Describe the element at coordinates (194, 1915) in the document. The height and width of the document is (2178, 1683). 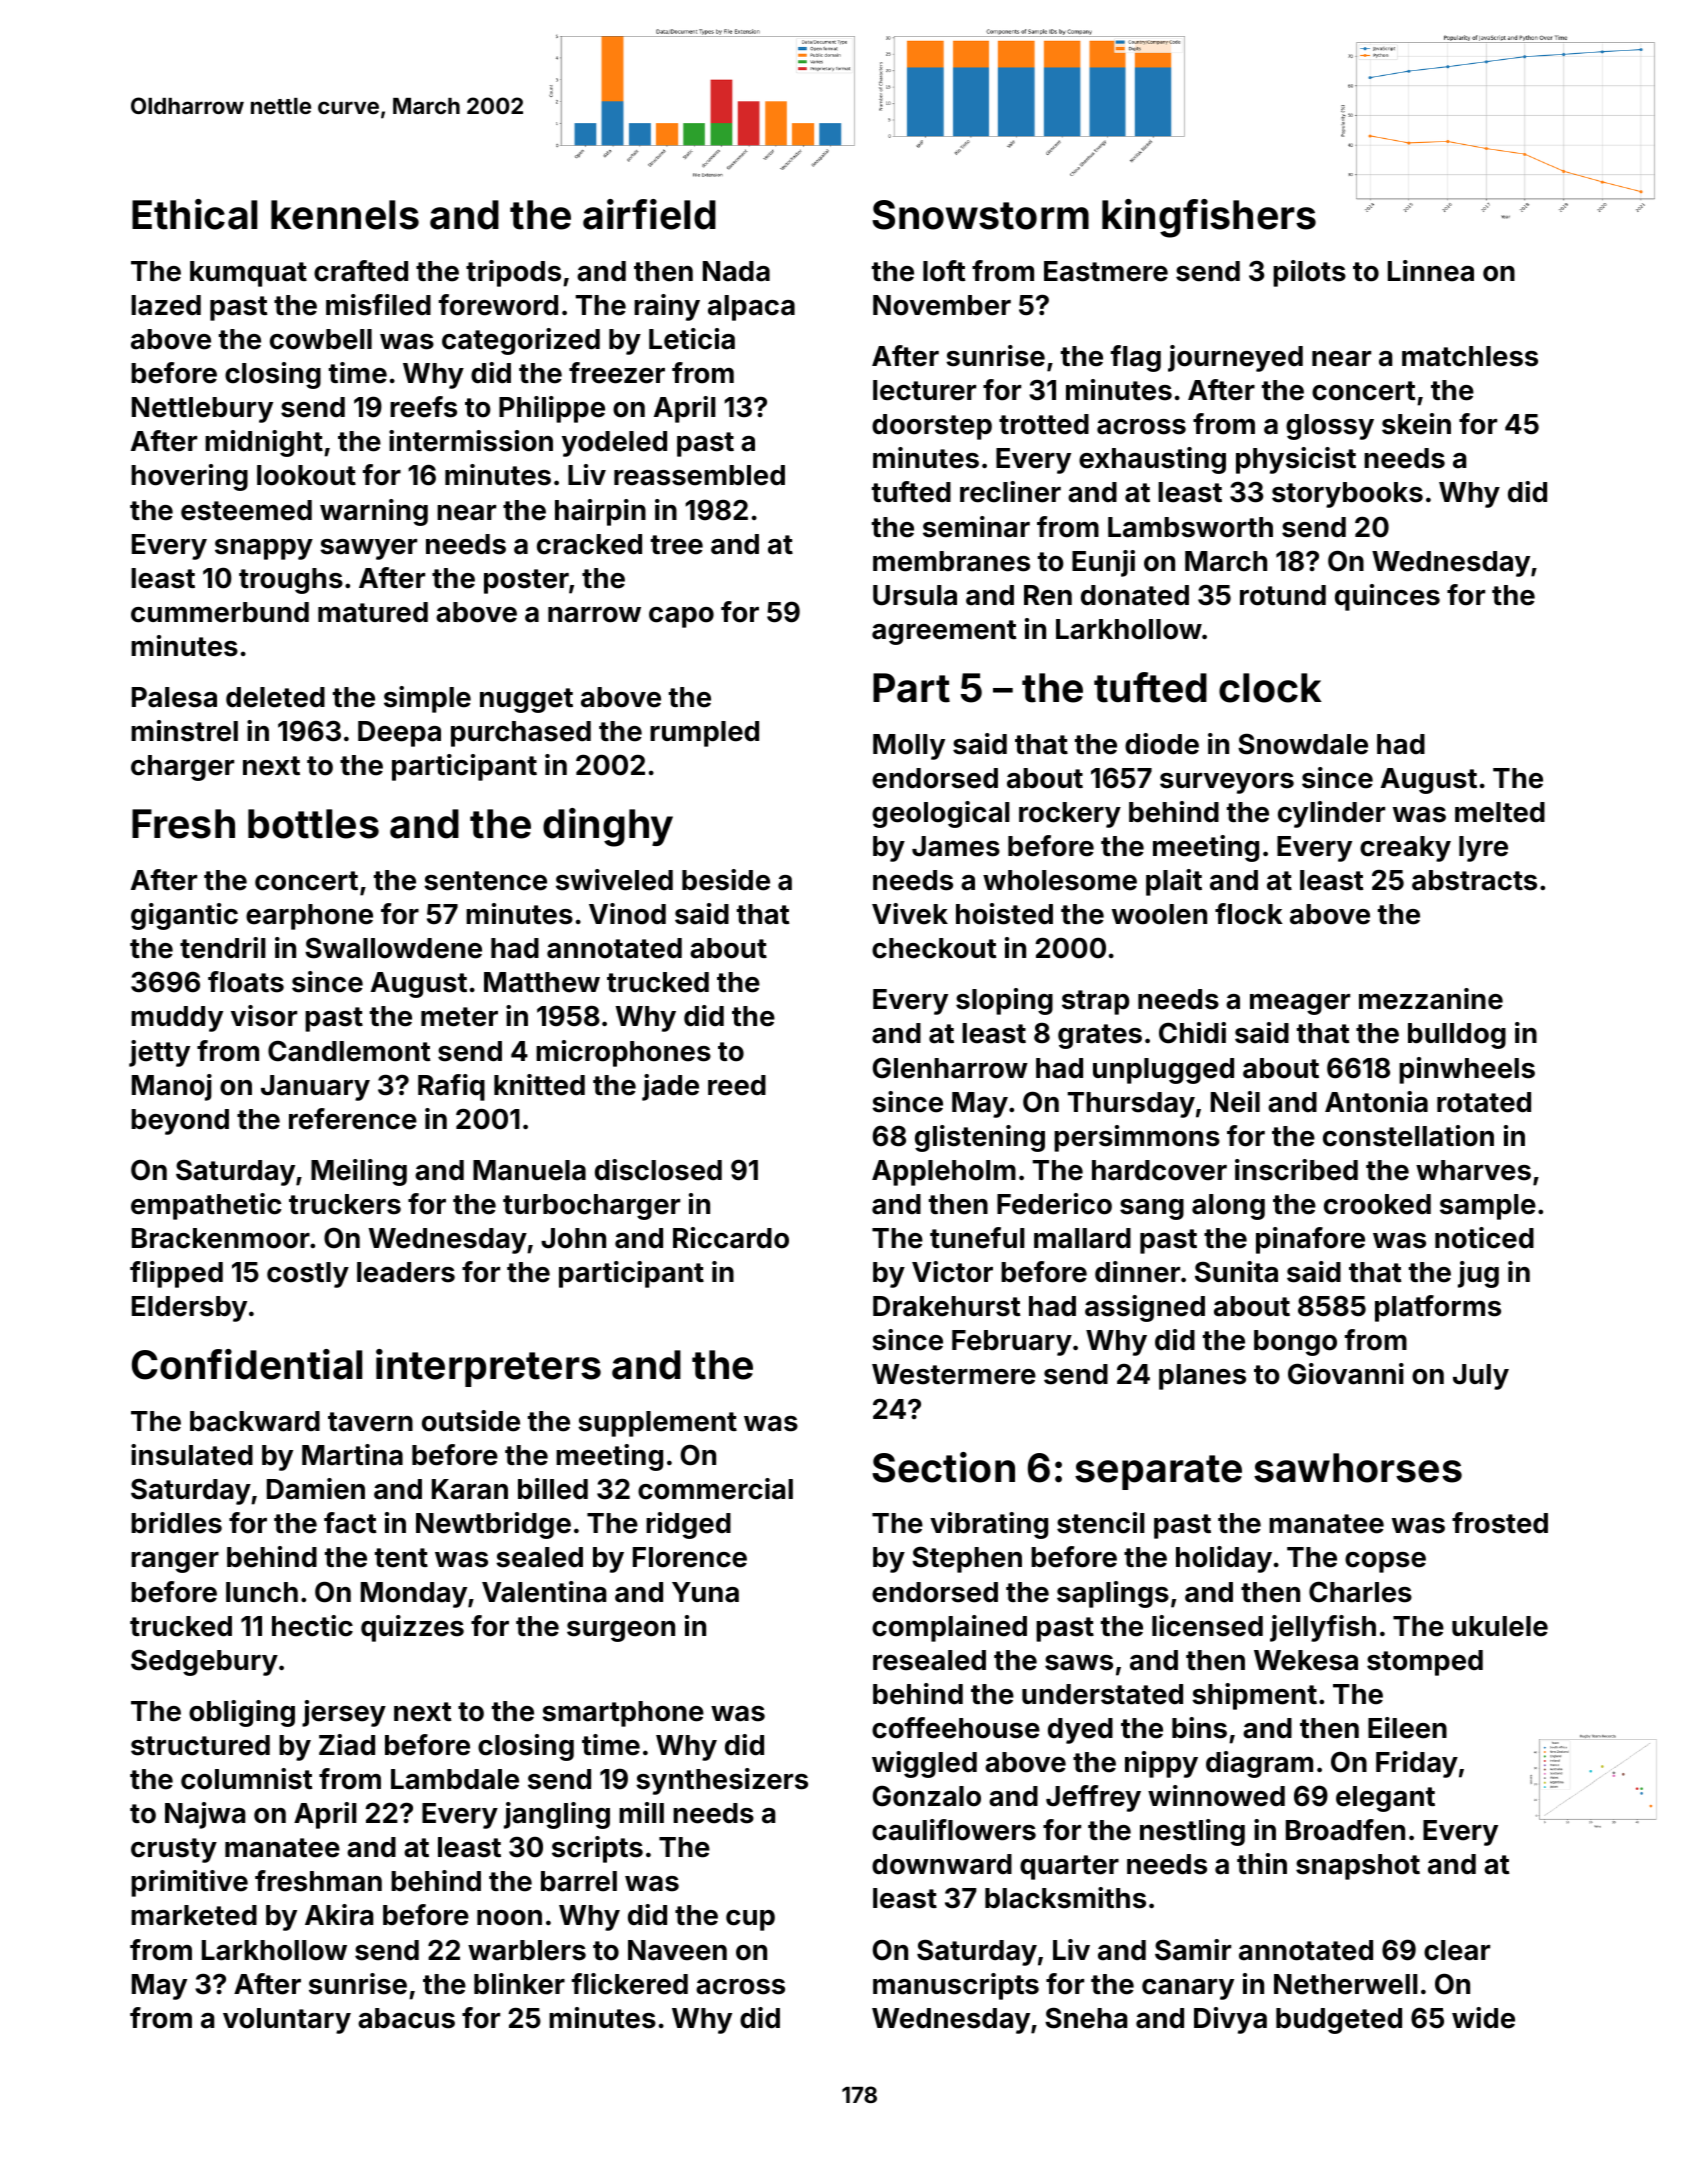
I see `marketed` at that location.
